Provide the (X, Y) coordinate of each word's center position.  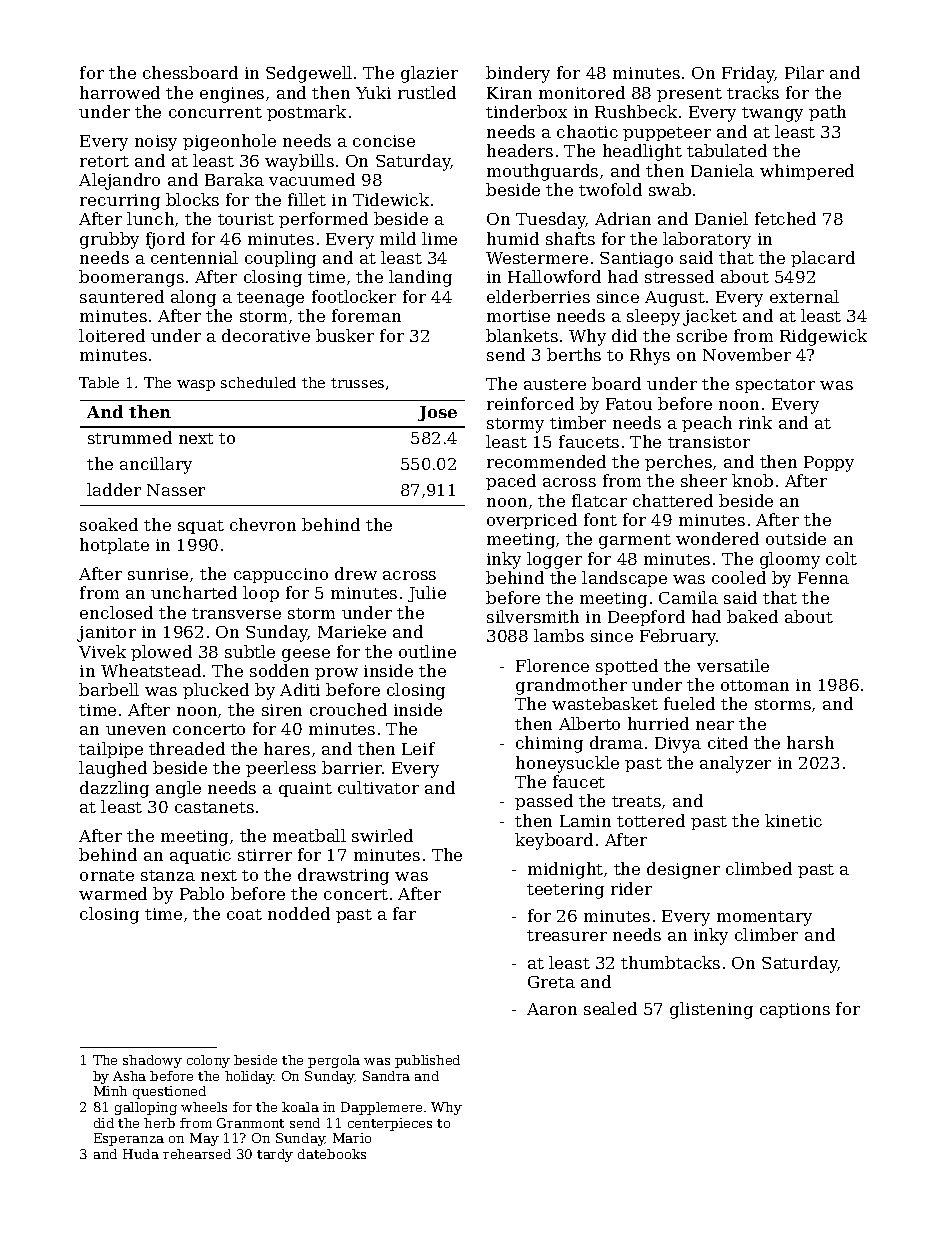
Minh (110, 1091)
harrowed (120, 92)
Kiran (509, 93)
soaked (109, 524)
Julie (427, 594)
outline (427, 651)
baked (752, 616)
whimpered (807, 172)
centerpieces (390, 1124)
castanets (214, 807)
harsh (810, 742)
